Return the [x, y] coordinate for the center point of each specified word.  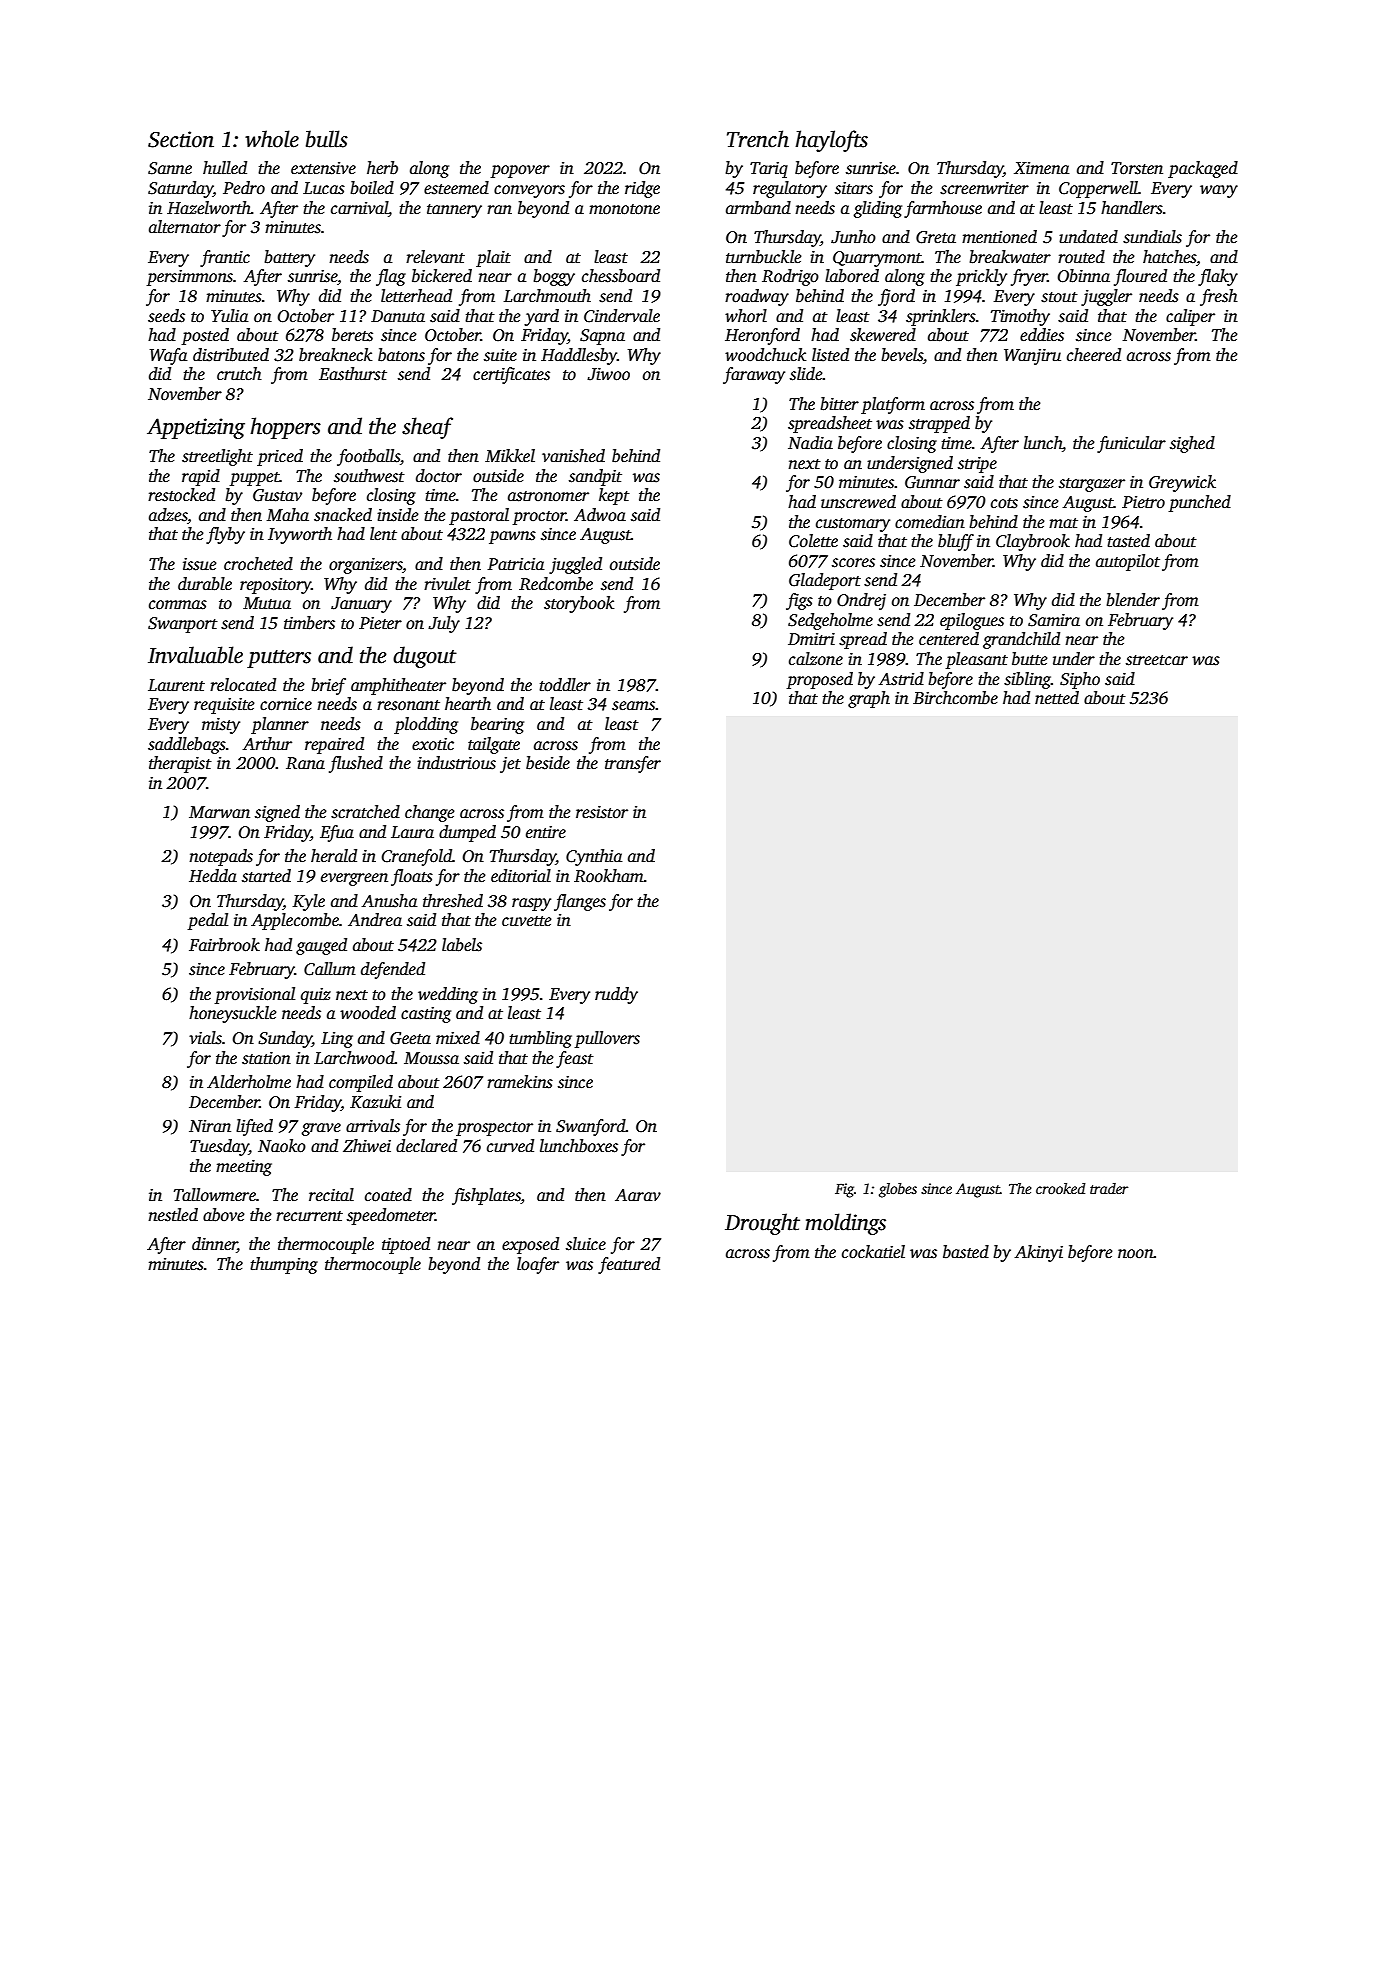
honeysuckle [233, 1014]
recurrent [309, 1216]
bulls [327, 139]
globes [898, 1190]
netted [1057, 698]
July [444, 624]
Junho [853, 237]
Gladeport [825, 581]
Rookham [609, 876]
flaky [1218, 277]
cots [1004, 503]
